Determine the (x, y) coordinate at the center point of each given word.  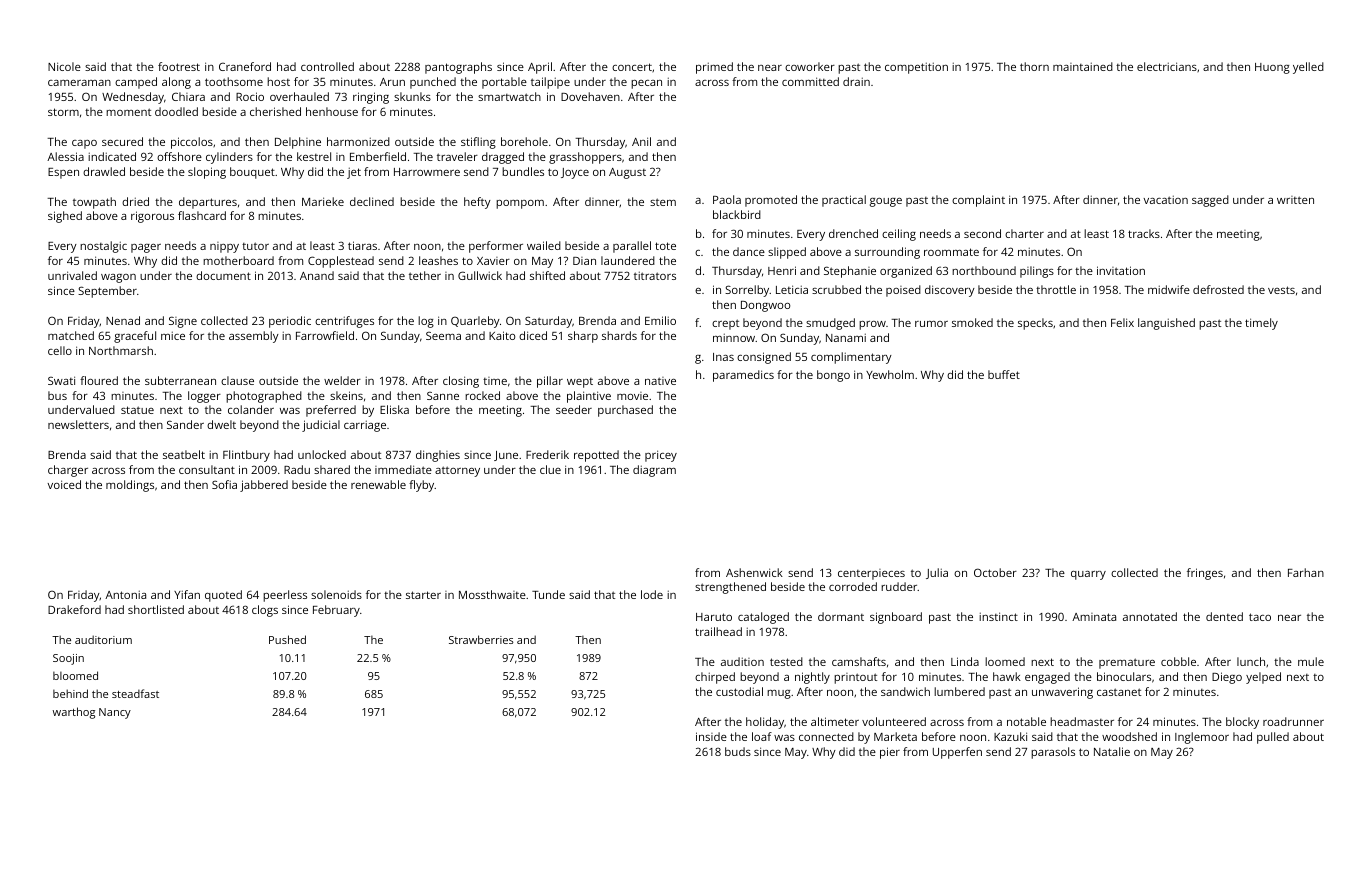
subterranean (180, 380)
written (1295, 200)
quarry (1088, 575)
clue (550, 469)
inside (711, 736)
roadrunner (1293, 721)
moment (128, 112)
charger (68, 471)
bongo (833, 376)
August (627, 173)
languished (1166, 324)
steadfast (135, 693)
